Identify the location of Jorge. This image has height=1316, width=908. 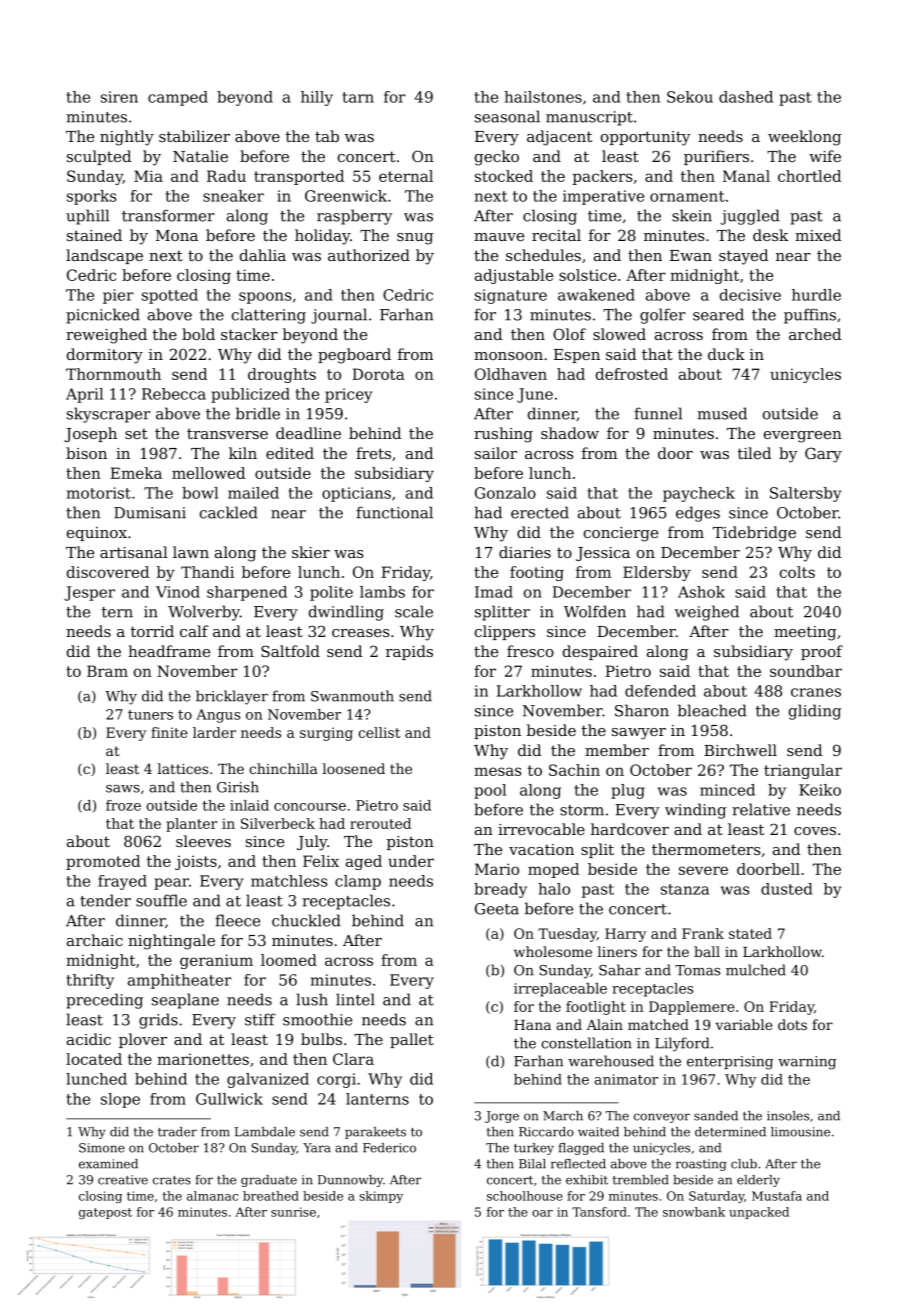
(502, 1117).
